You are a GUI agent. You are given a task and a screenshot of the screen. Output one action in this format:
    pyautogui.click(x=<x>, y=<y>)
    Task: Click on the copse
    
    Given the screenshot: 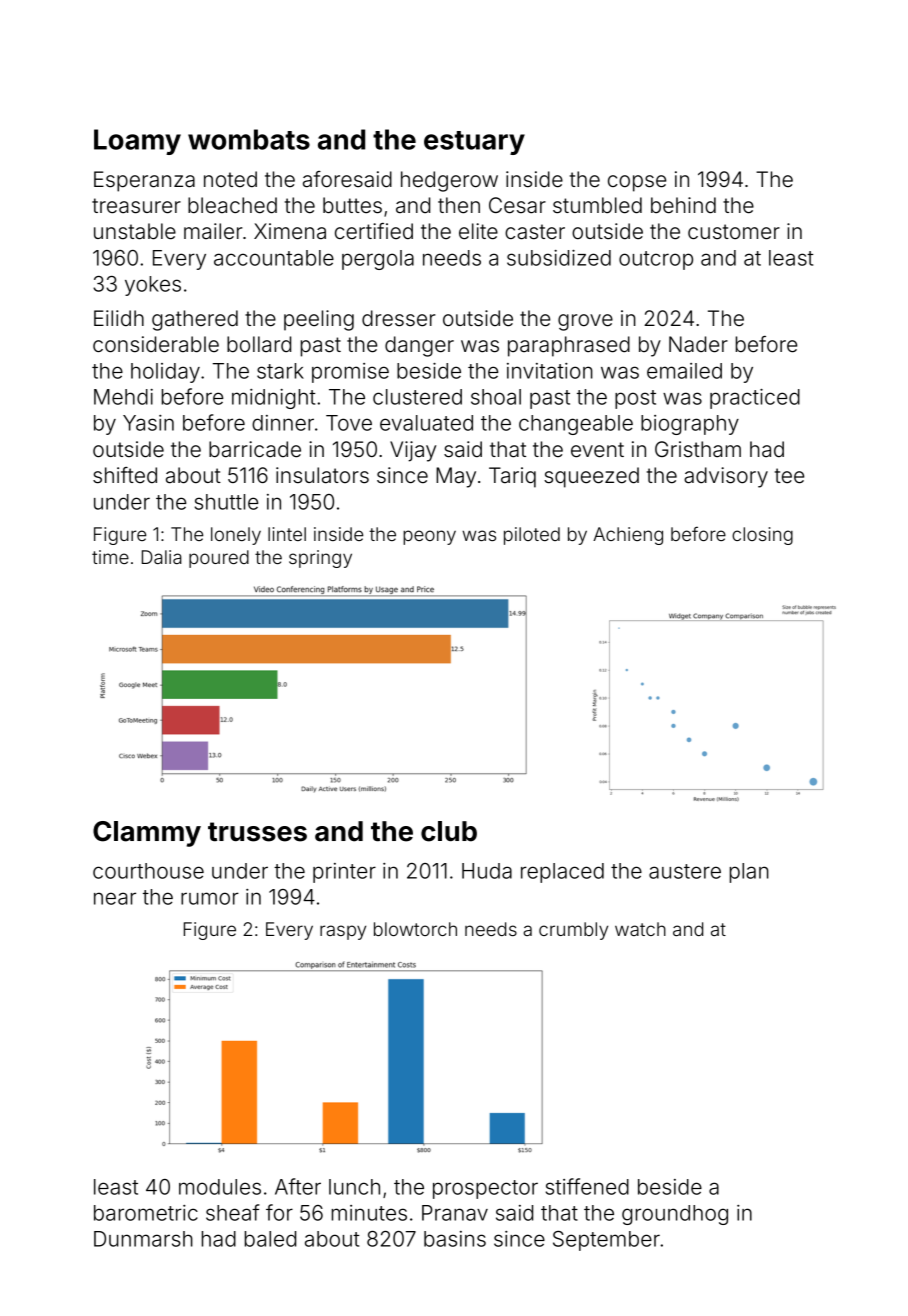 What is the action you would take?
    pyautogui.click(x=637, y=183)
